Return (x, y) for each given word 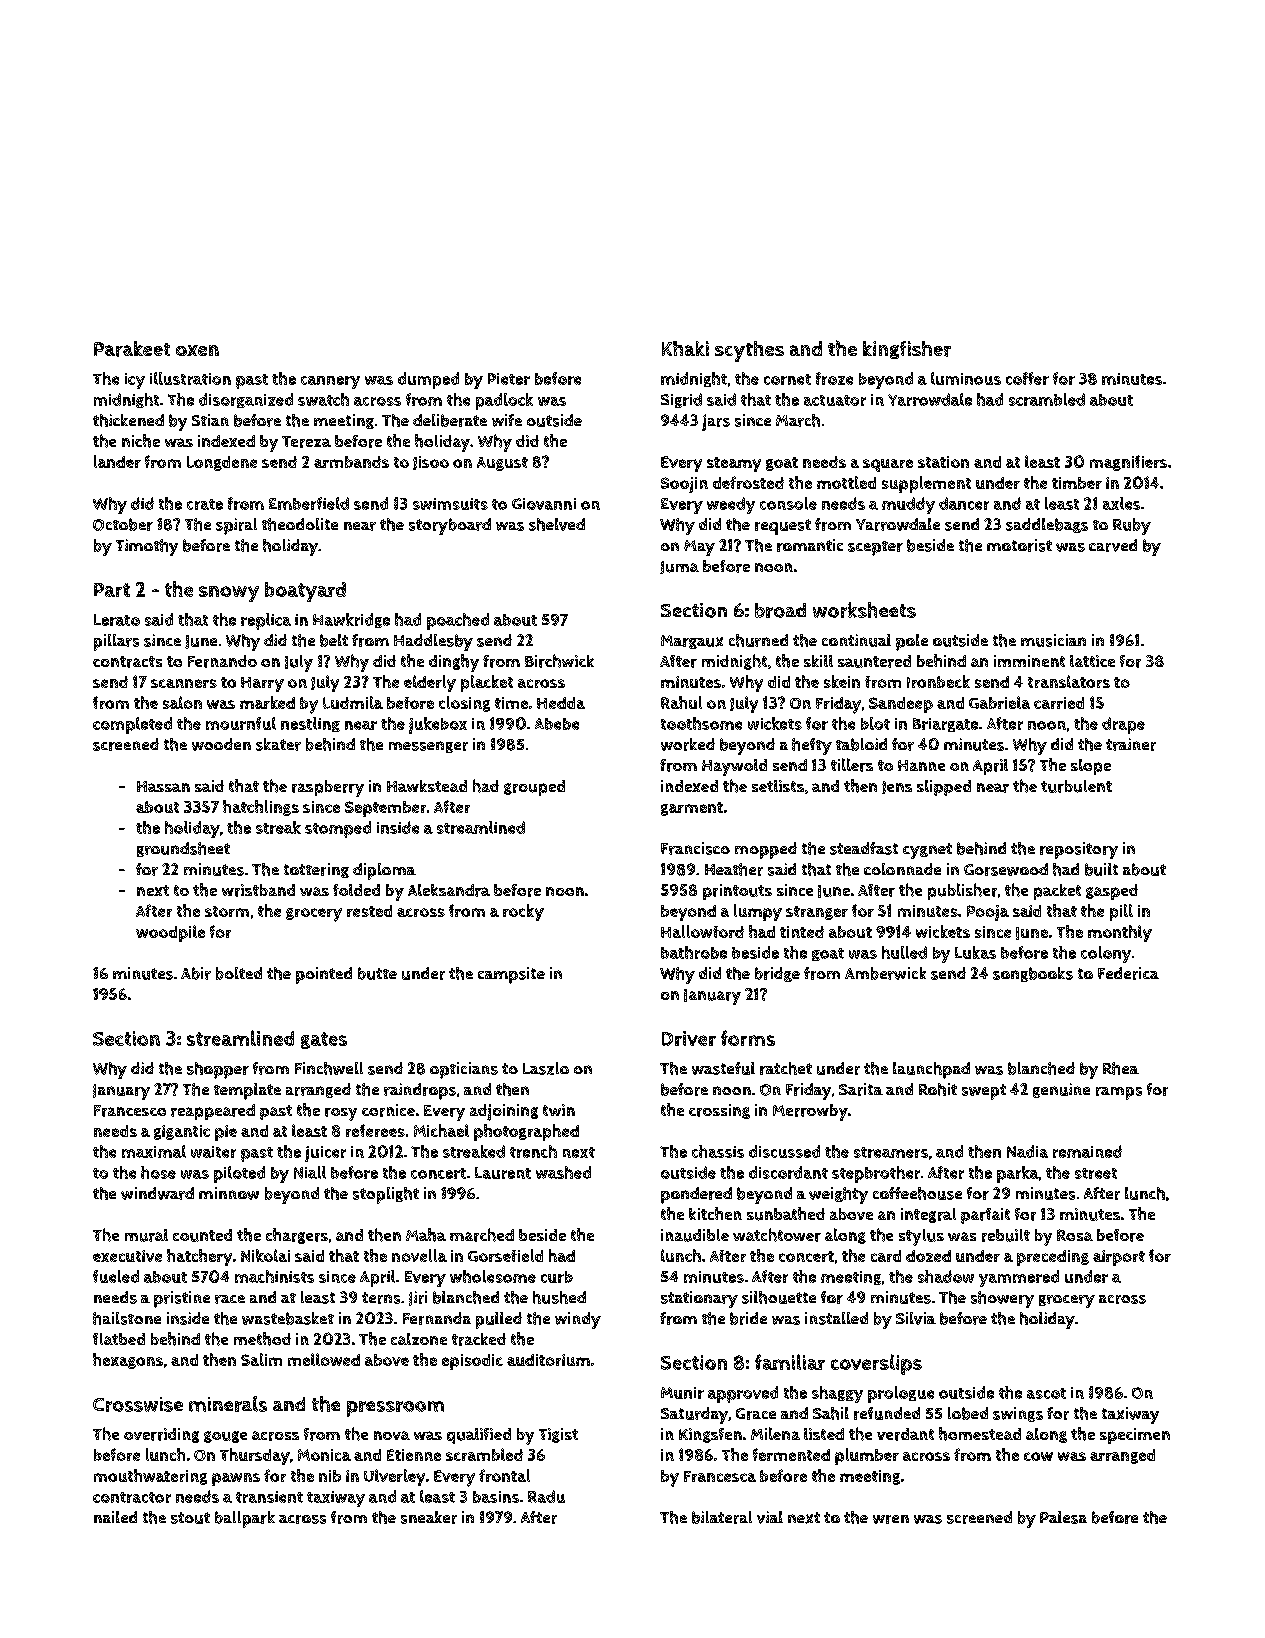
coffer (1027, 378)
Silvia (916, 1318)
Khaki (685, 348)
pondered (696, 1195)
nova (392, 1435)
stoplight (386, 1195)
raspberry (328, 788)
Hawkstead (427, 786)
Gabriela (999, 702)
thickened (128, 420)
